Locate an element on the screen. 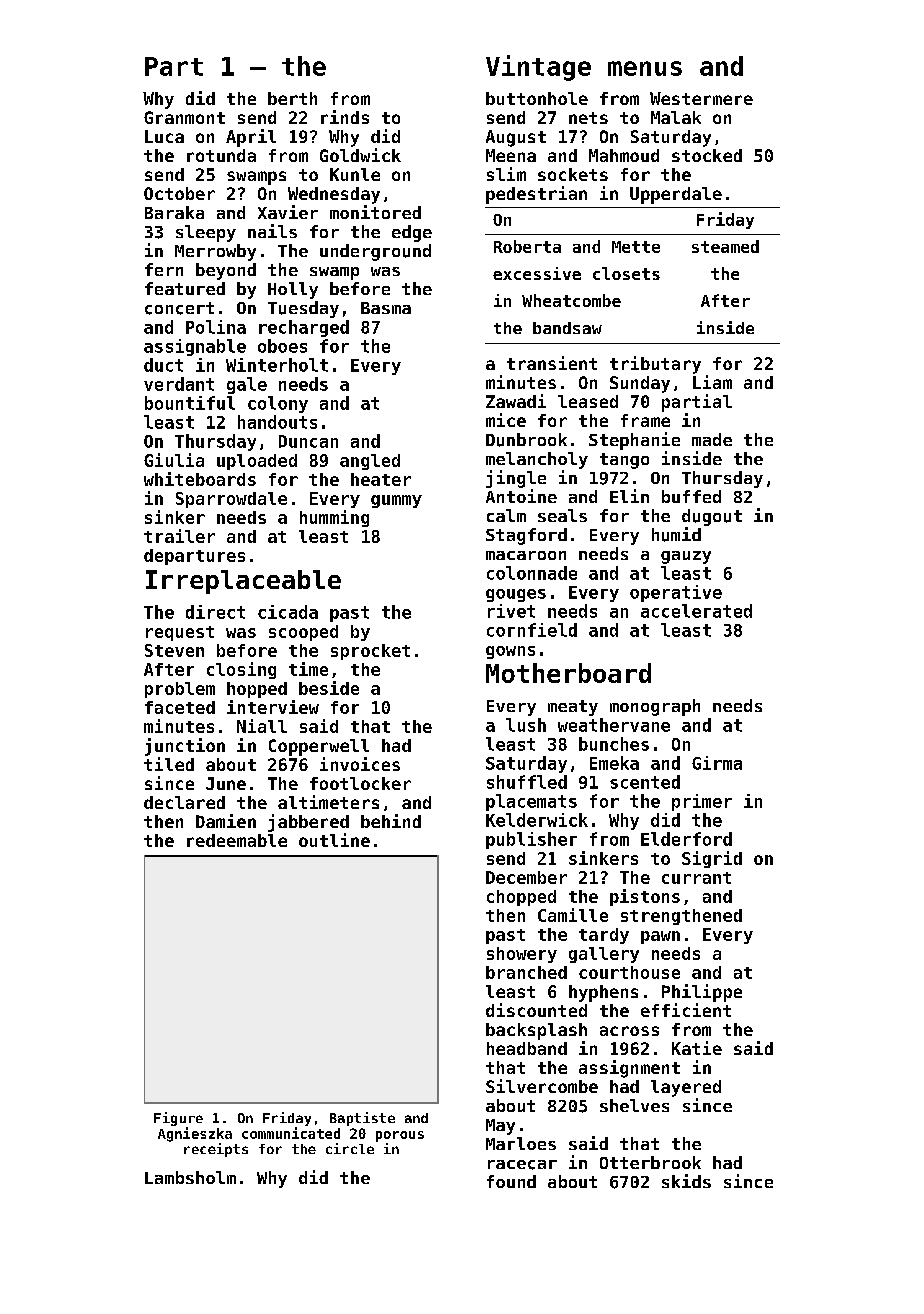 The height and width of the screenshot is (1314, 924). Granmont is located at coordinates (184, 117).
